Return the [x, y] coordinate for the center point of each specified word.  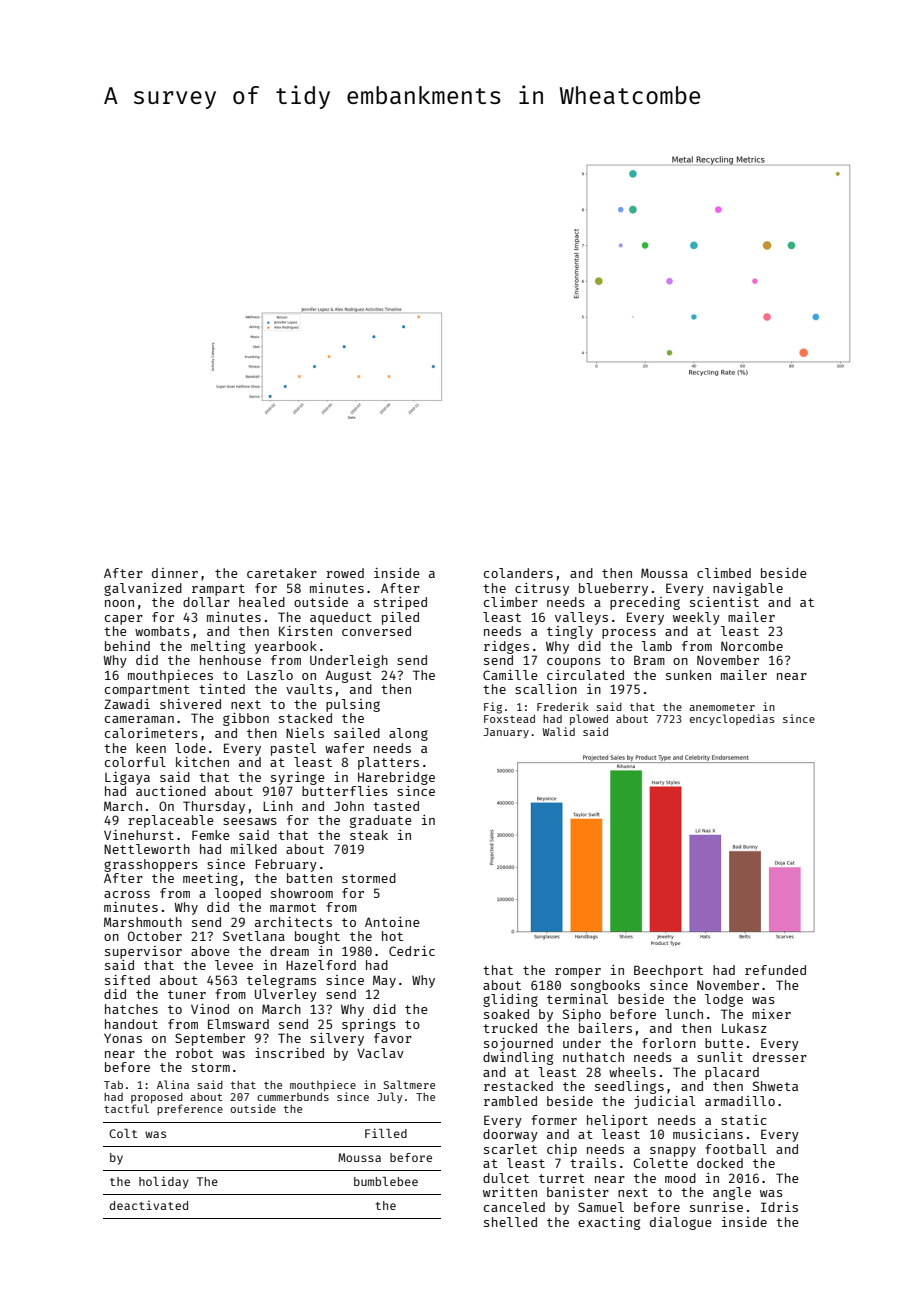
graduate [381, 821]
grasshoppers [151, 865]
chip [562, 1150]
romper [578, 973]
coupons [574, 663]
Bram [649, 660]
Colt [123, 1133]
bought [317, 937]
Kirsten [305, 631]
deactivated [149, 1205]
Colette [660, 1163]
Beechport [668, 971]
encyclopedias [732, 720]
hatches [131, 1009]
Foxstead [509, 719]
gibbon [246, 719]
